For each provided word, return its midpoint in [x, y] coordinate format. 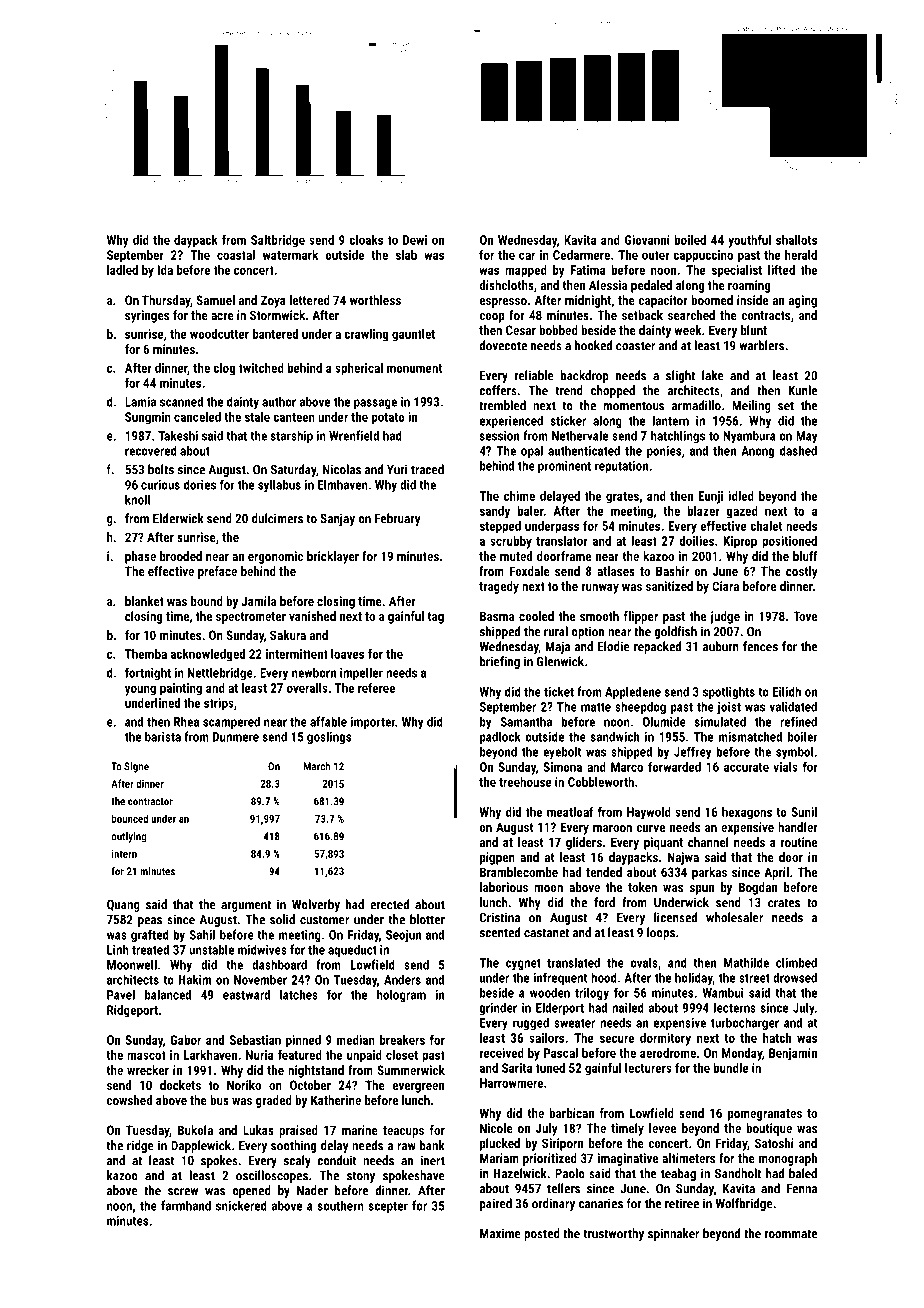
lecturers [648, 1068]
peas [150, 922]
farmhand [186, 1205]
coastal [236, 255]
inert [432, 1160]
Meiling [751, 406]
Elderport [560, 1009]
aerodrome [668, 1053]
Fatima [588, 270]
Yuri [397, 469]
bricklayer [333, 557]
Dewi [415, 240]
